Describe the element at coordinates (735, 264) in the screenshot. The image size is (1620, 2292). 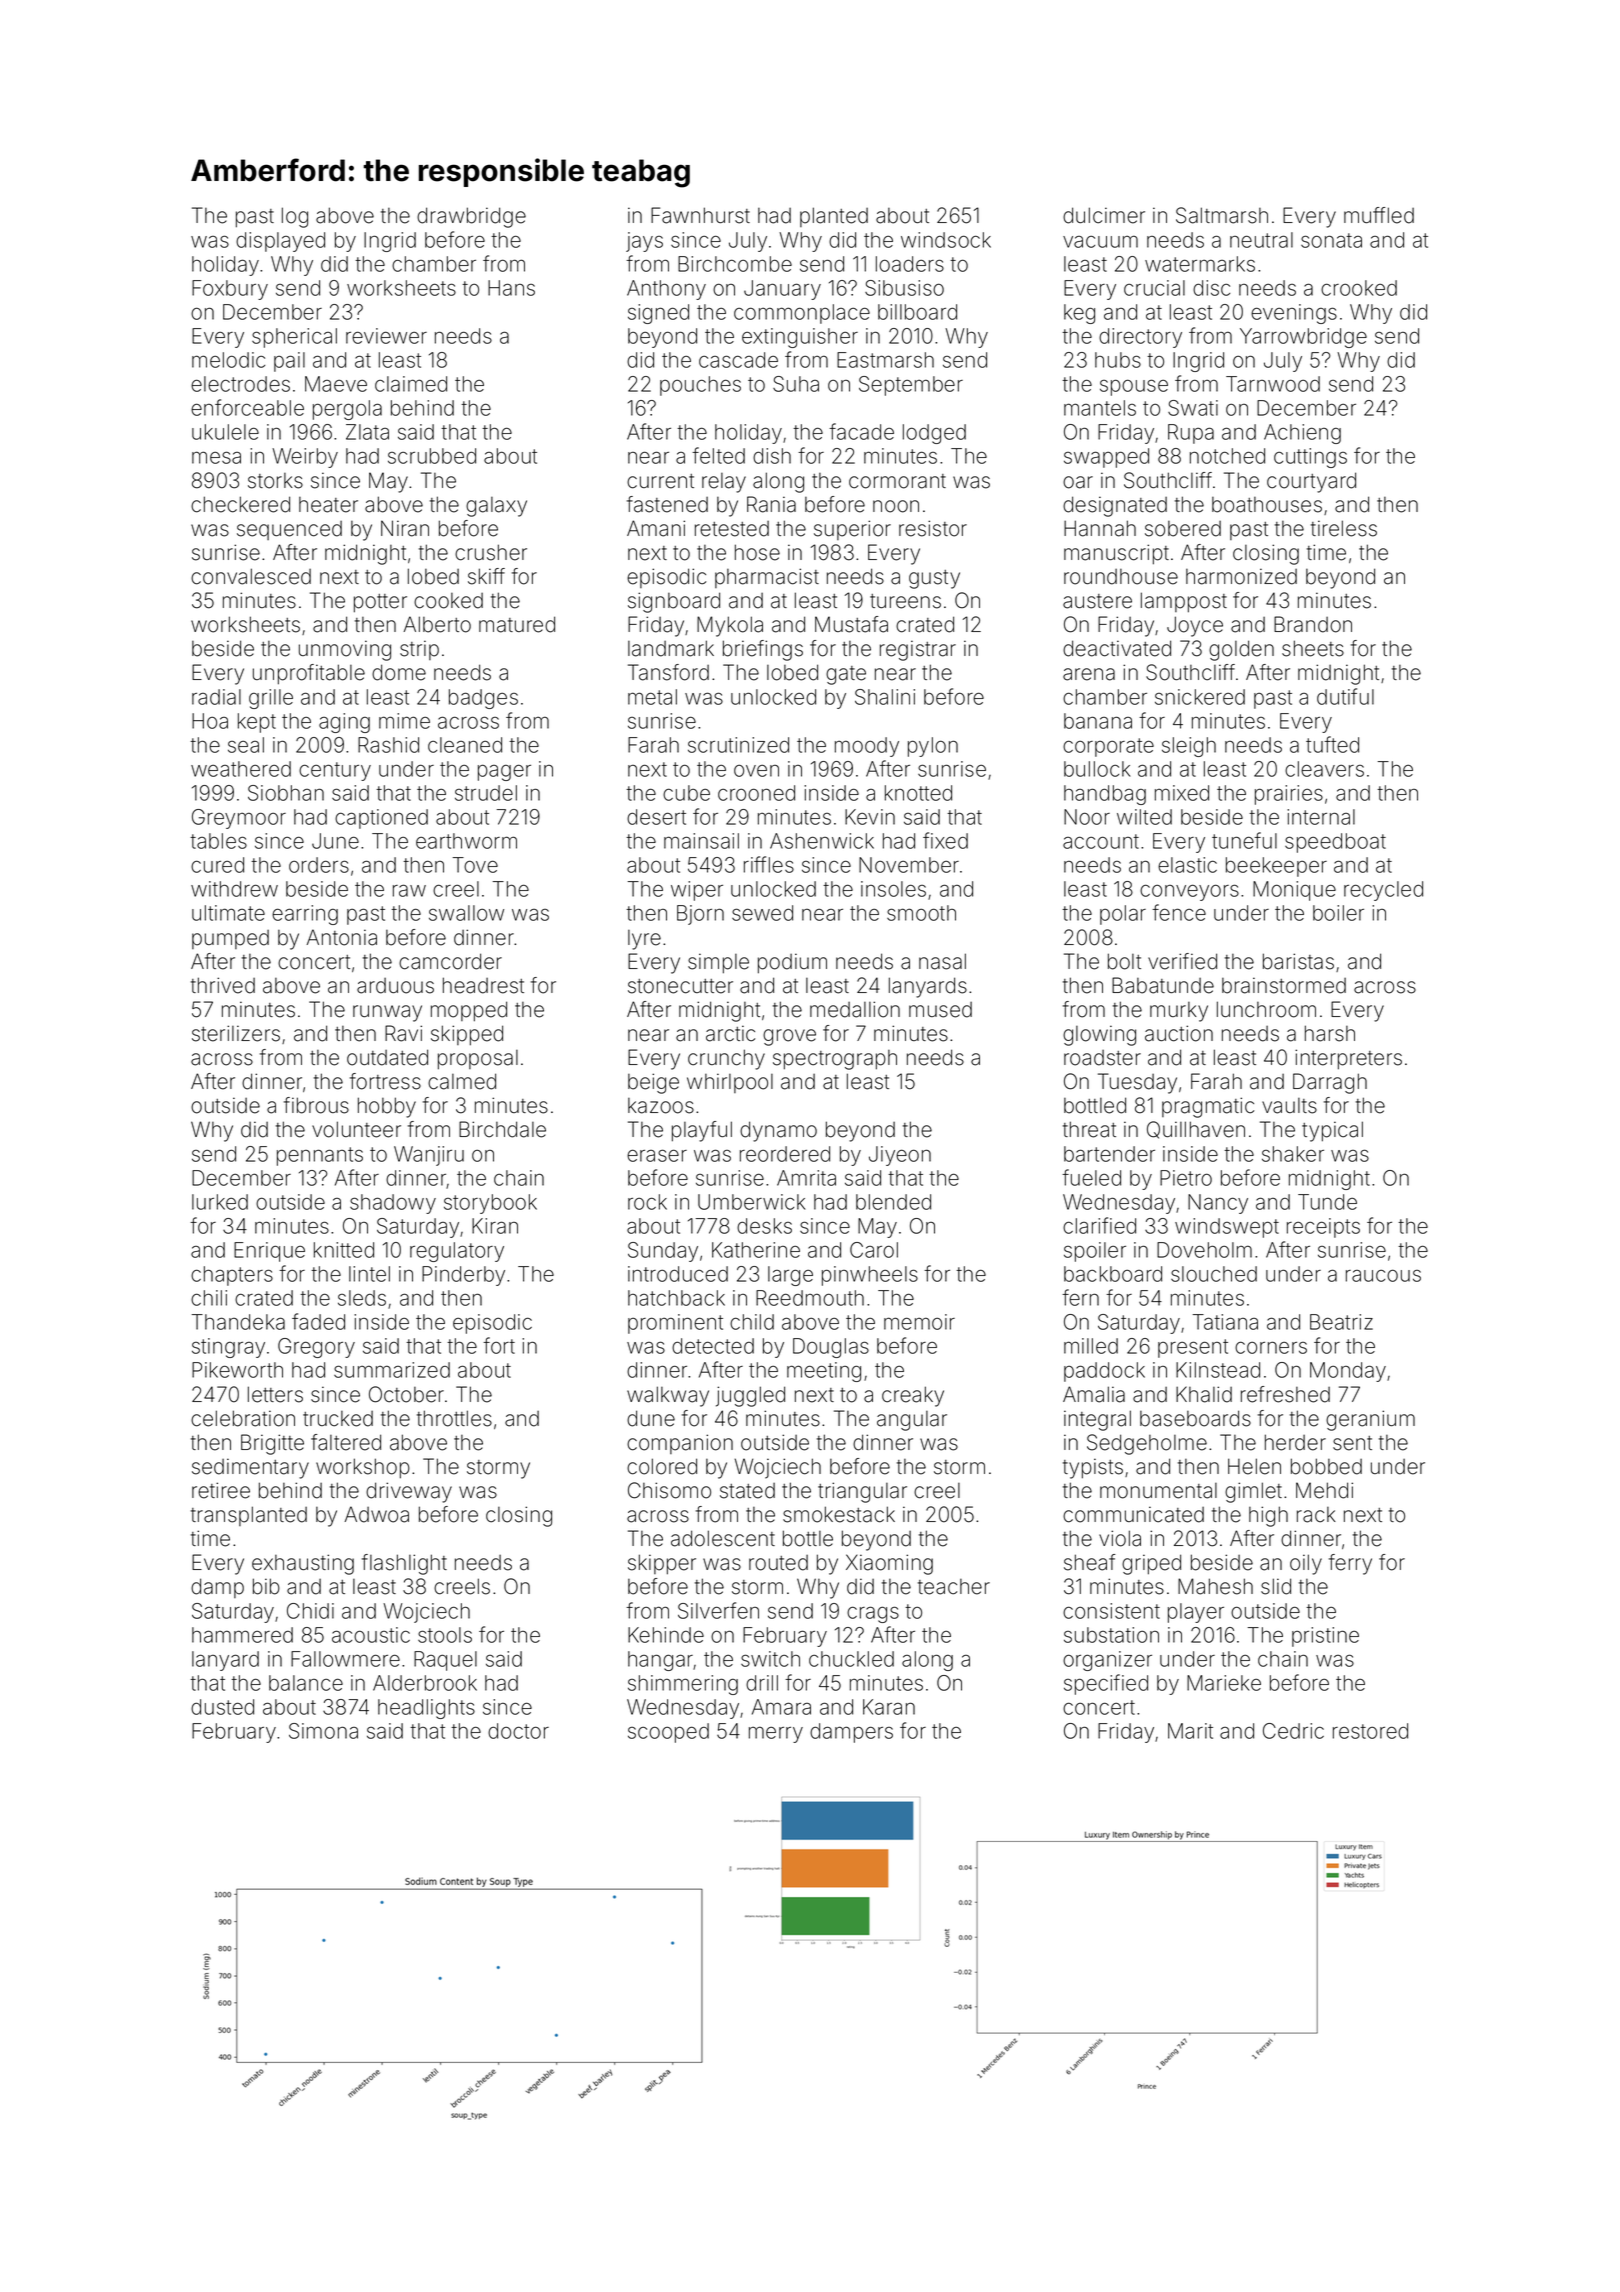
I see `Birchcombe` at that location.
